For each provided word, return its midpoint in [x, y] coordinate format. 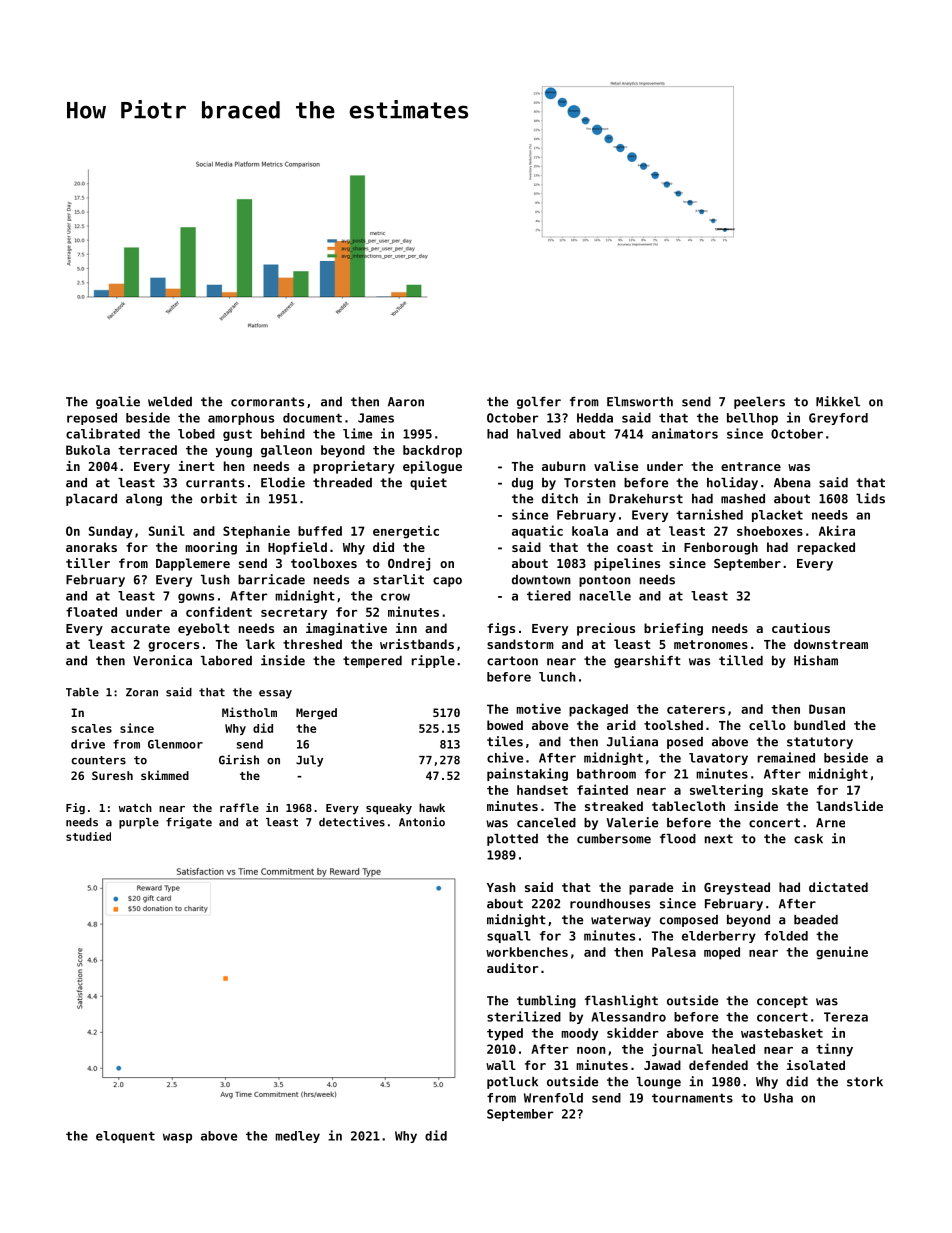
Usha [778, 1098]
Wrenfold [553, 1098]
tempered [372, 662]
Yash [501, 887]
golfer [539, 403]
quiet [428, 483]
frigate [189, 823]
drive [88, 744]
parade [651, 888]
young [234, 453]
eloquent [125, 1137]
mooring [211, 548]
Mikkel [838, 401]
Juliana [632, 741]
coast [635, 547]
